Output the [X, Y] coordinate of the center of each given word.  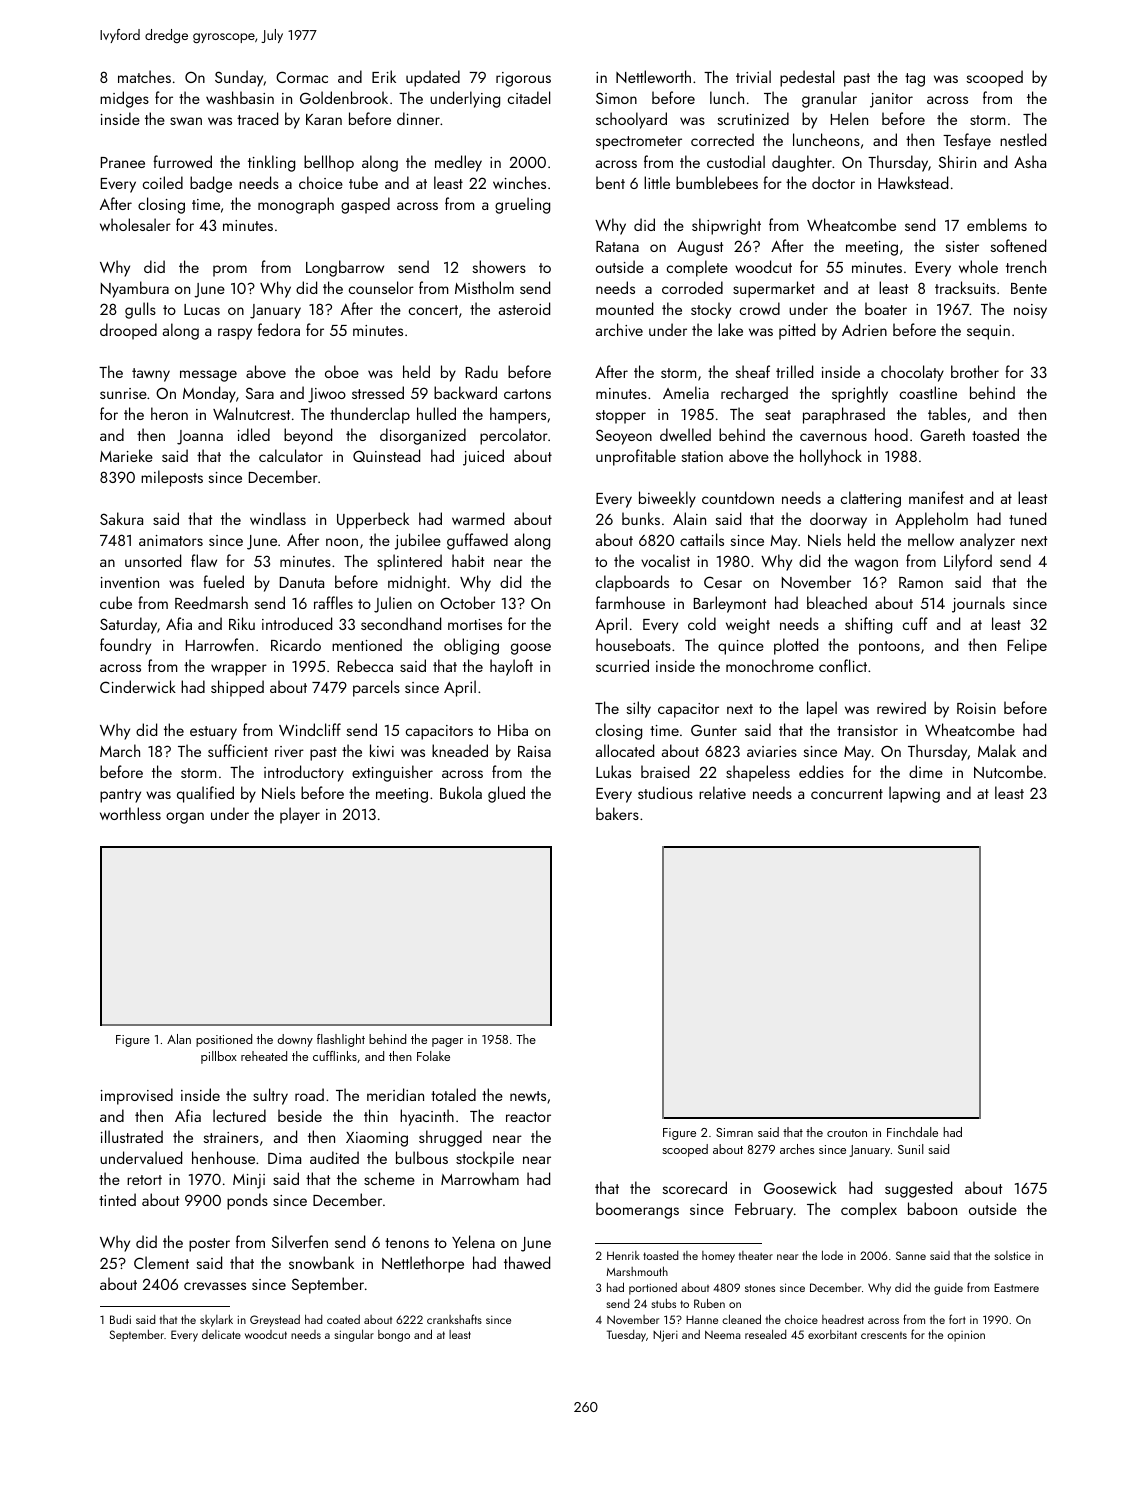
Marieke [126, 455]
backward [465, 392]
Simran [734, 1132]
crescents [884, 1335]
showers [499, 266]
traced [257, 118]
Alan [179, 1039]
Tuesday [626, 1336]
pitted [797, 331]
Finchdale [912, 1132]
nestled [1023, 139]
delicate [221, 1334]
